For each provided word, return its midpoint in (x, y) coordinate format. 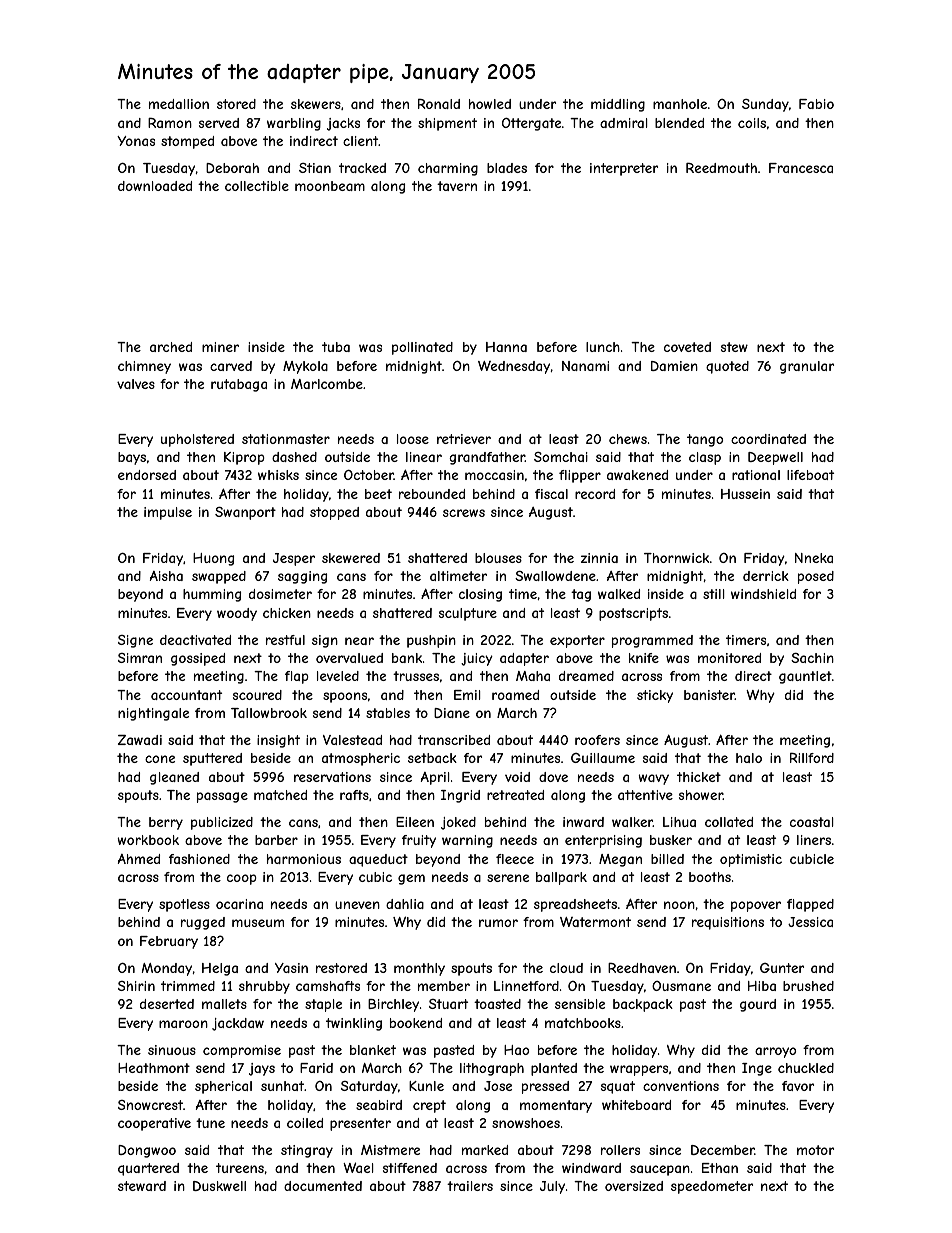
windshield (763, 594)
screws (464, 513)
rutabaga (239, 385)
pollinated (422, 348)
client (361, 141)
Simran (140, 658)
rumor (498, 923)
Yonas (136, 141)
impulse (168, 513)
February (169, 942)
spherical (223, 1087)
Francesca (801, 168)
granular (807, 367)
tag (581, 595)
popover (756, 906)
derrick (766, 576)
